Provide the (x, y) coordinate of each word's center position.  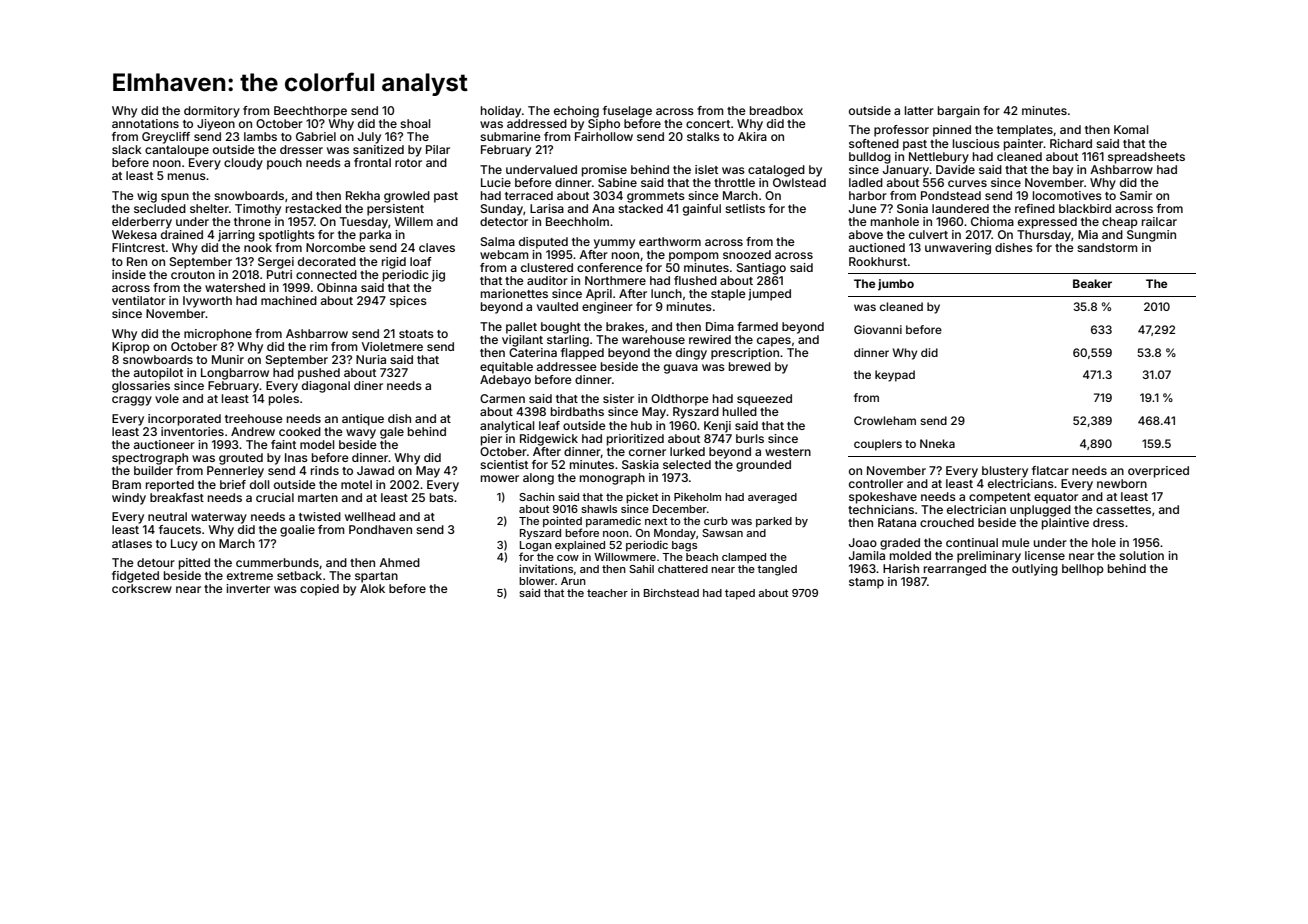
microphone (218, 335)
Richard (1071, 143)
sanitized (378, 149)
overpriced (1158, 472)
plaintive (1065, 524)
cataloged (776, 171)
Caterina (533, 352)
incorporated (184, 420)
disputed (543, 243)
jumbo (896, 285)
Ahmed (399, 562)
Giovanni (878, 329)
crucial (275, 497)
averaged (772, 498)
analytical (507, 427)
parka (375, 236)
